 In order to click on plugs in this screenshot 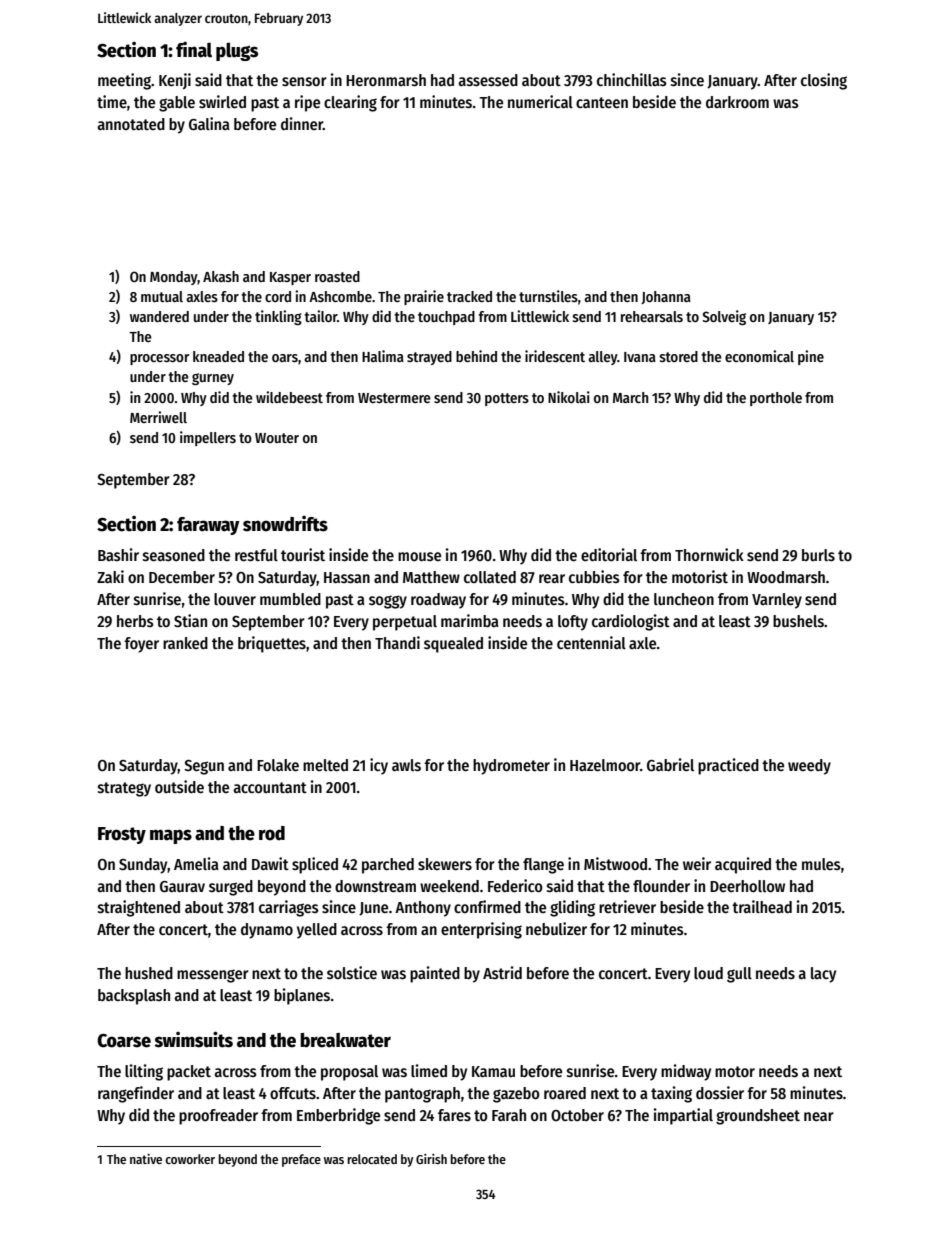, I will do `click(237, 51)`.
